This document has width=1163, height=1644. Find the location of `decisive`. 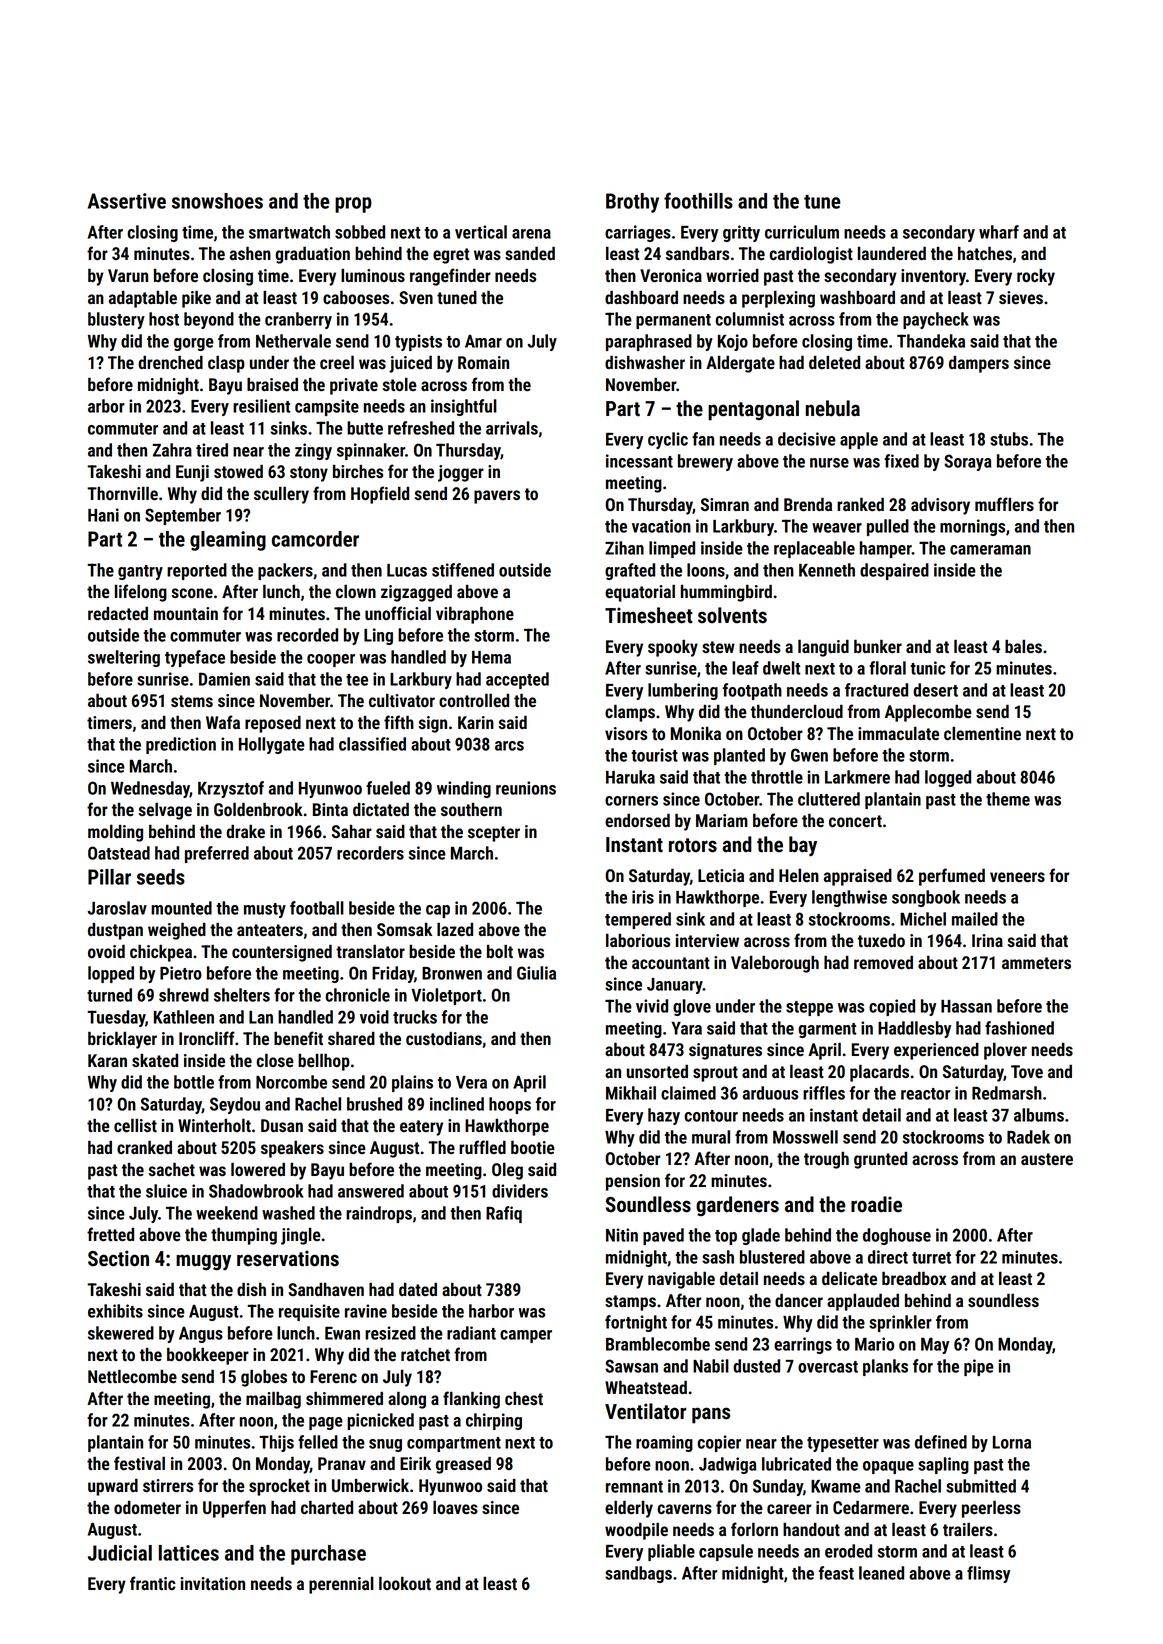

decisive is located at coordinates (807, 439).
